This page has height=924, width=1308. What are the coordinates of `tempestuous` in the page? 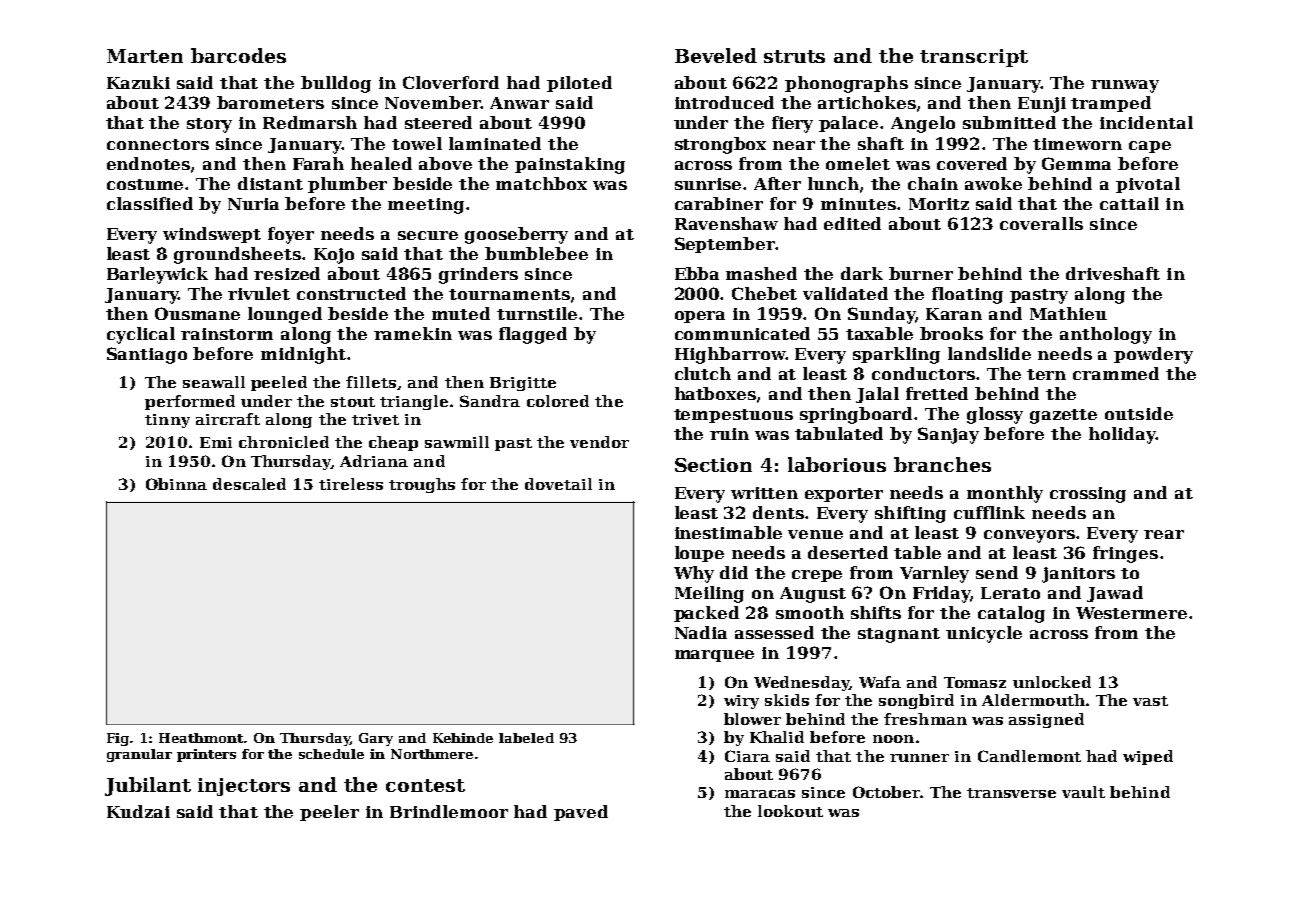 It's located at (733, 416).
